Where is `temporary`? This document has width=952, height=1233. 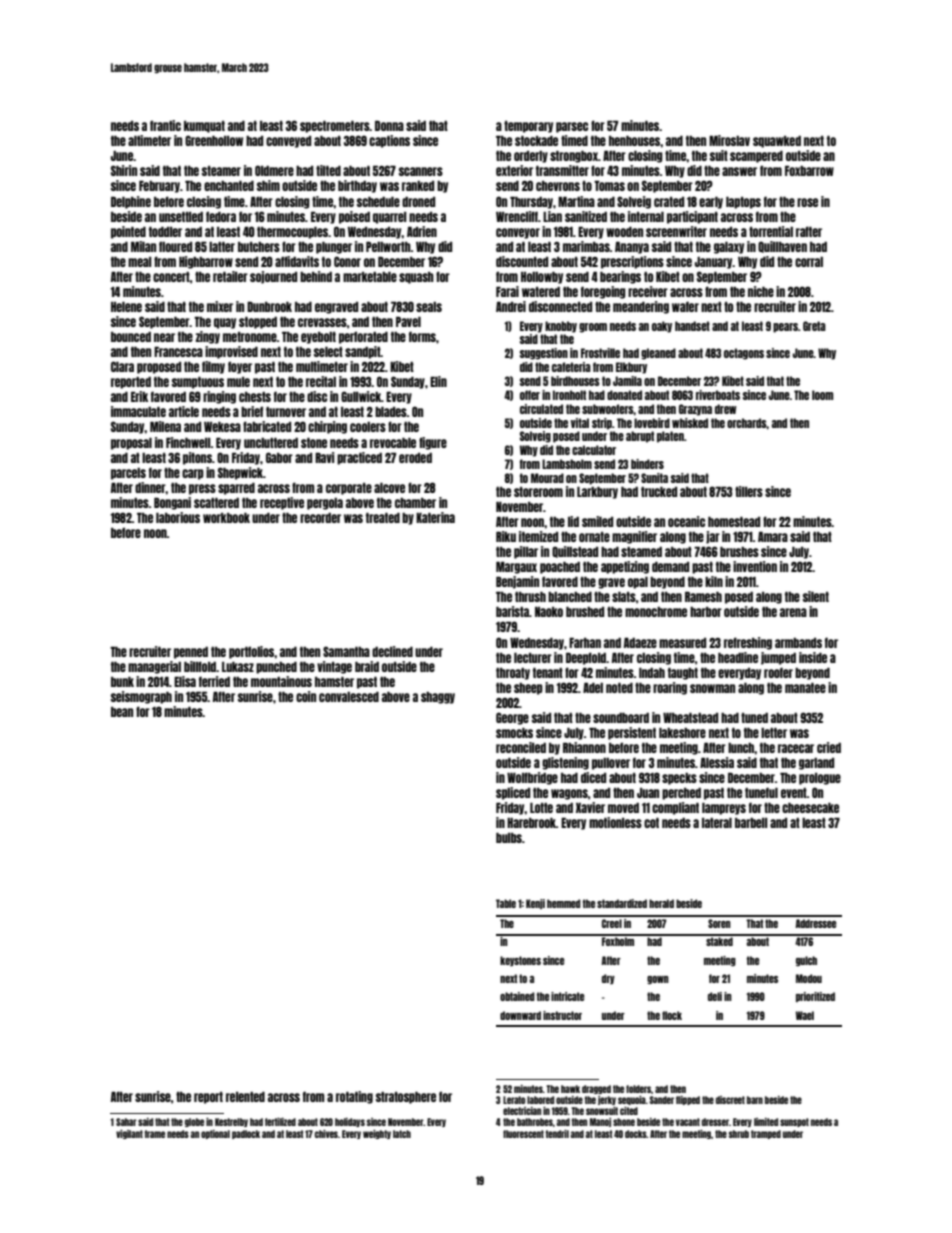 temporary is located at coordinates (528, 127).
